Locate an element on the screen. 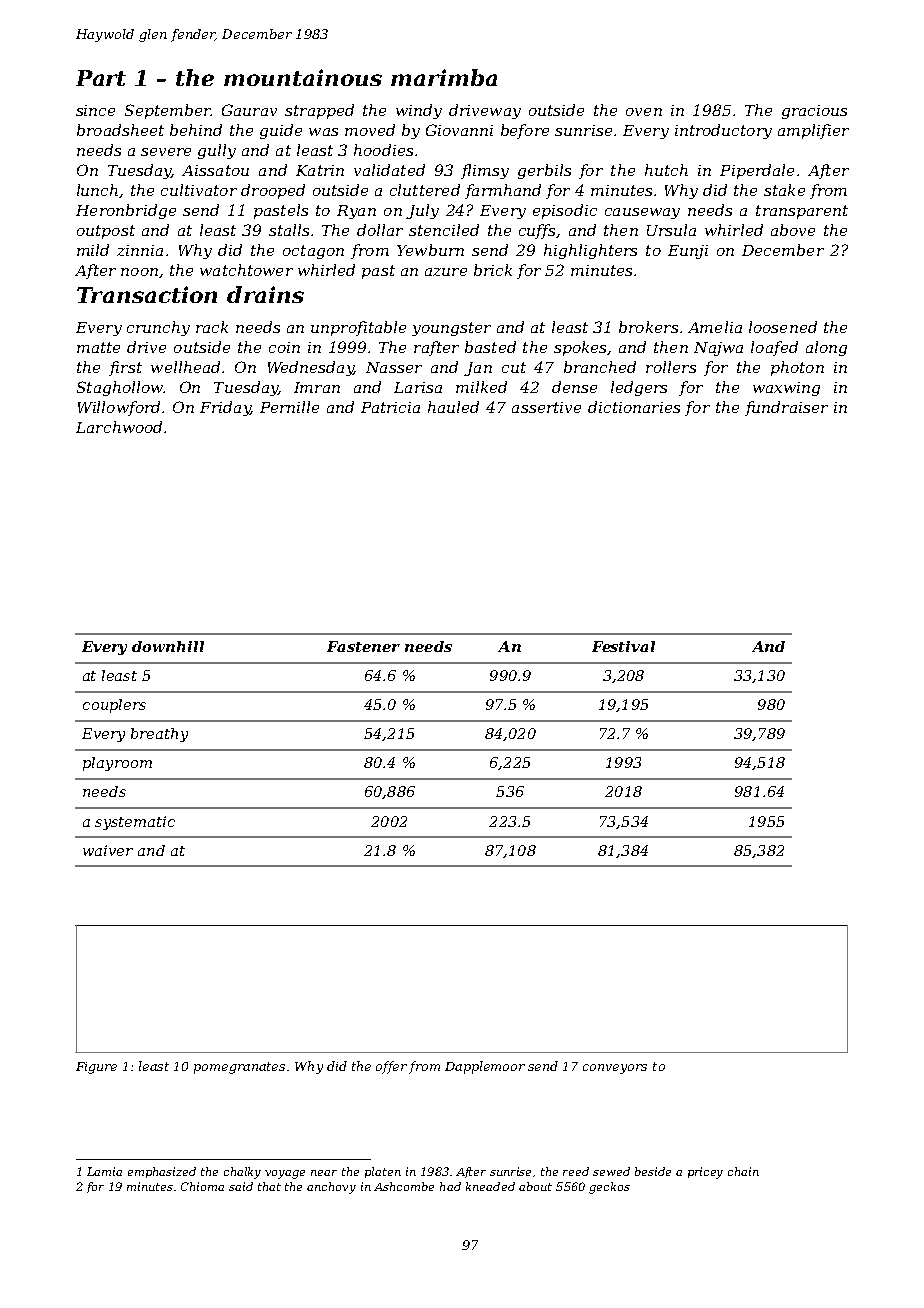 This screenshot has width=924, height=1308. Ashcombe is located at coordinates (404, 1186).
